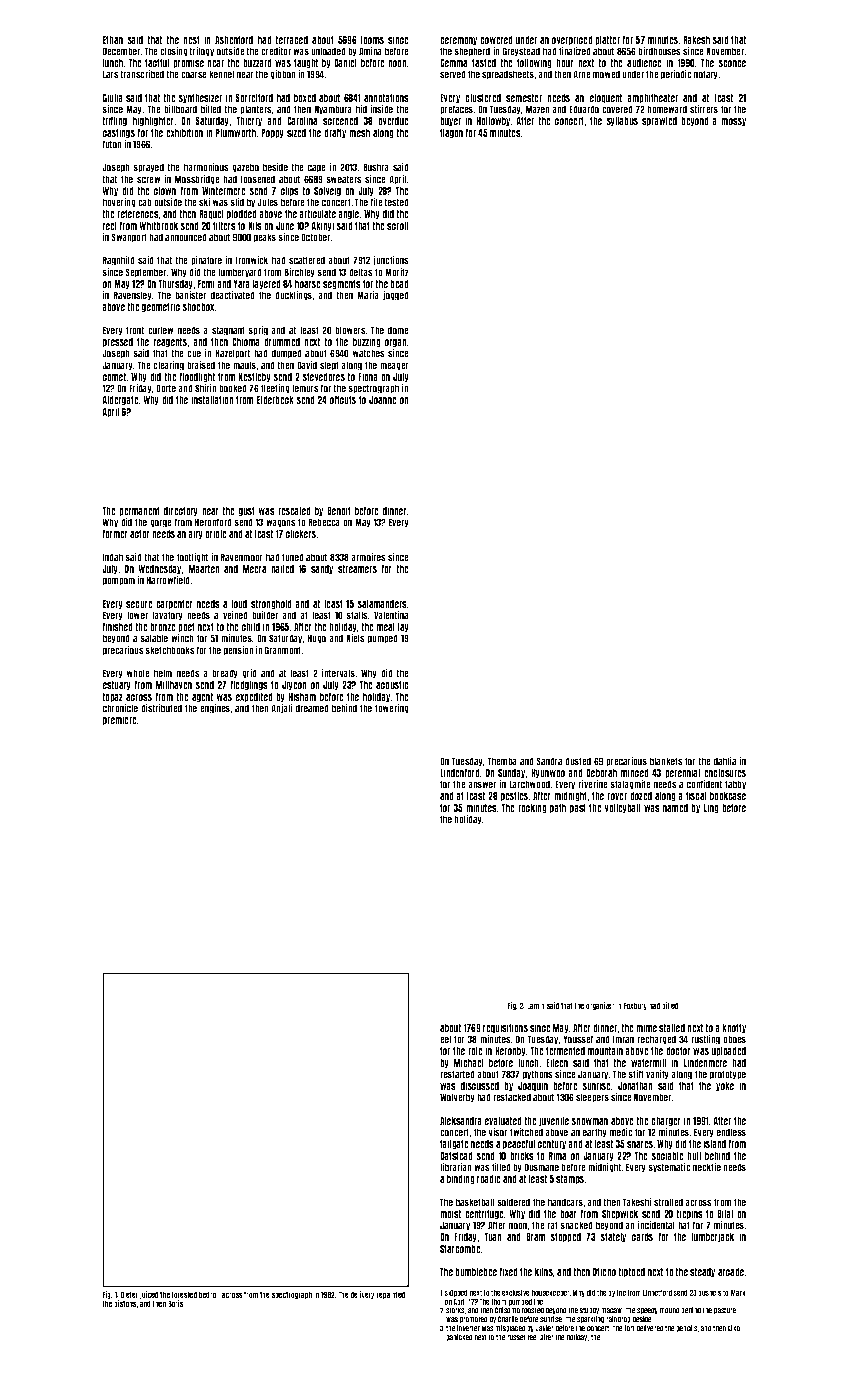  I want to click on volleyball, so click(622, 808).
